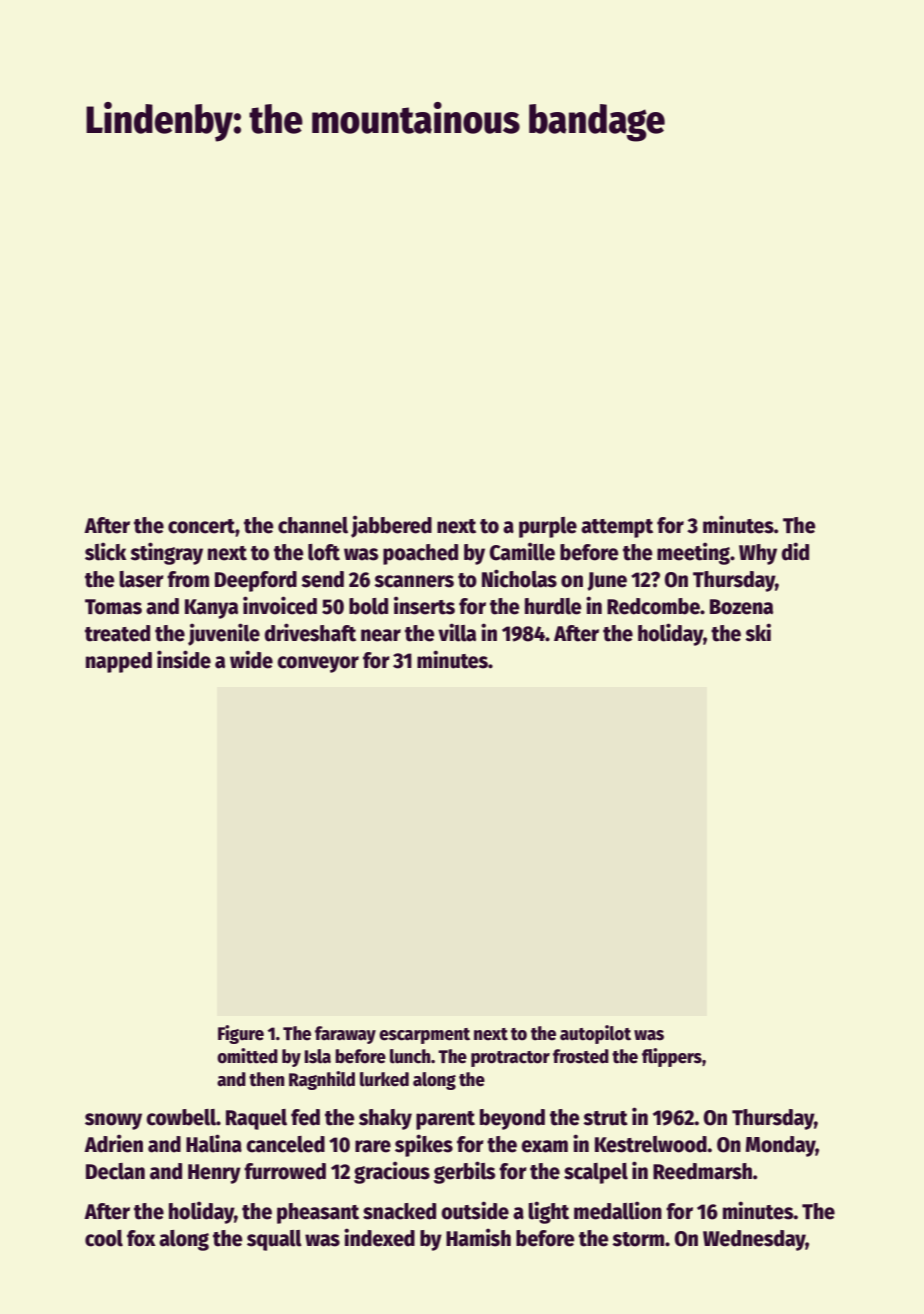 The height and width of the document is (1314, 924). Describe the element at coordinates (391, 526) in the document. I see `jabbered` at that location.
